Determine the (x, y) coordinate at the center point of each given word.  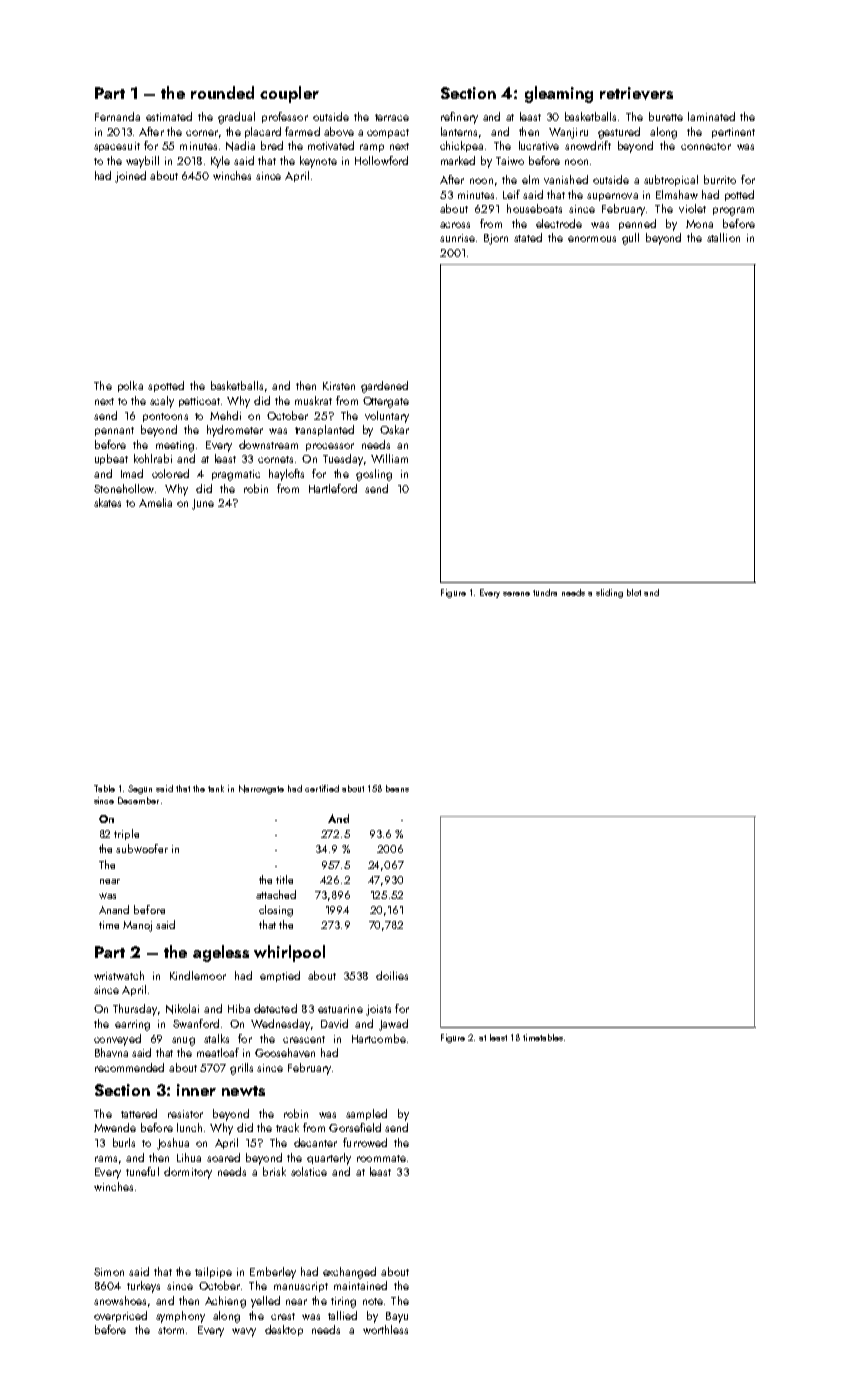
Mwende (115, 1127)
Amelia (155, 502)
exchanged (349, 1273)
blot (634, 592)
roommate (381, 1158)
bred (272, 145)
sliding (609, 593)
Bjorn (496, 239)
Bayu (397, 1317)
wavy (244, 1332)
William (389, 458)
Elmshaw (677, 194)
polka (130, 386)
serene (516, 594)
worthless (385, 1329)
